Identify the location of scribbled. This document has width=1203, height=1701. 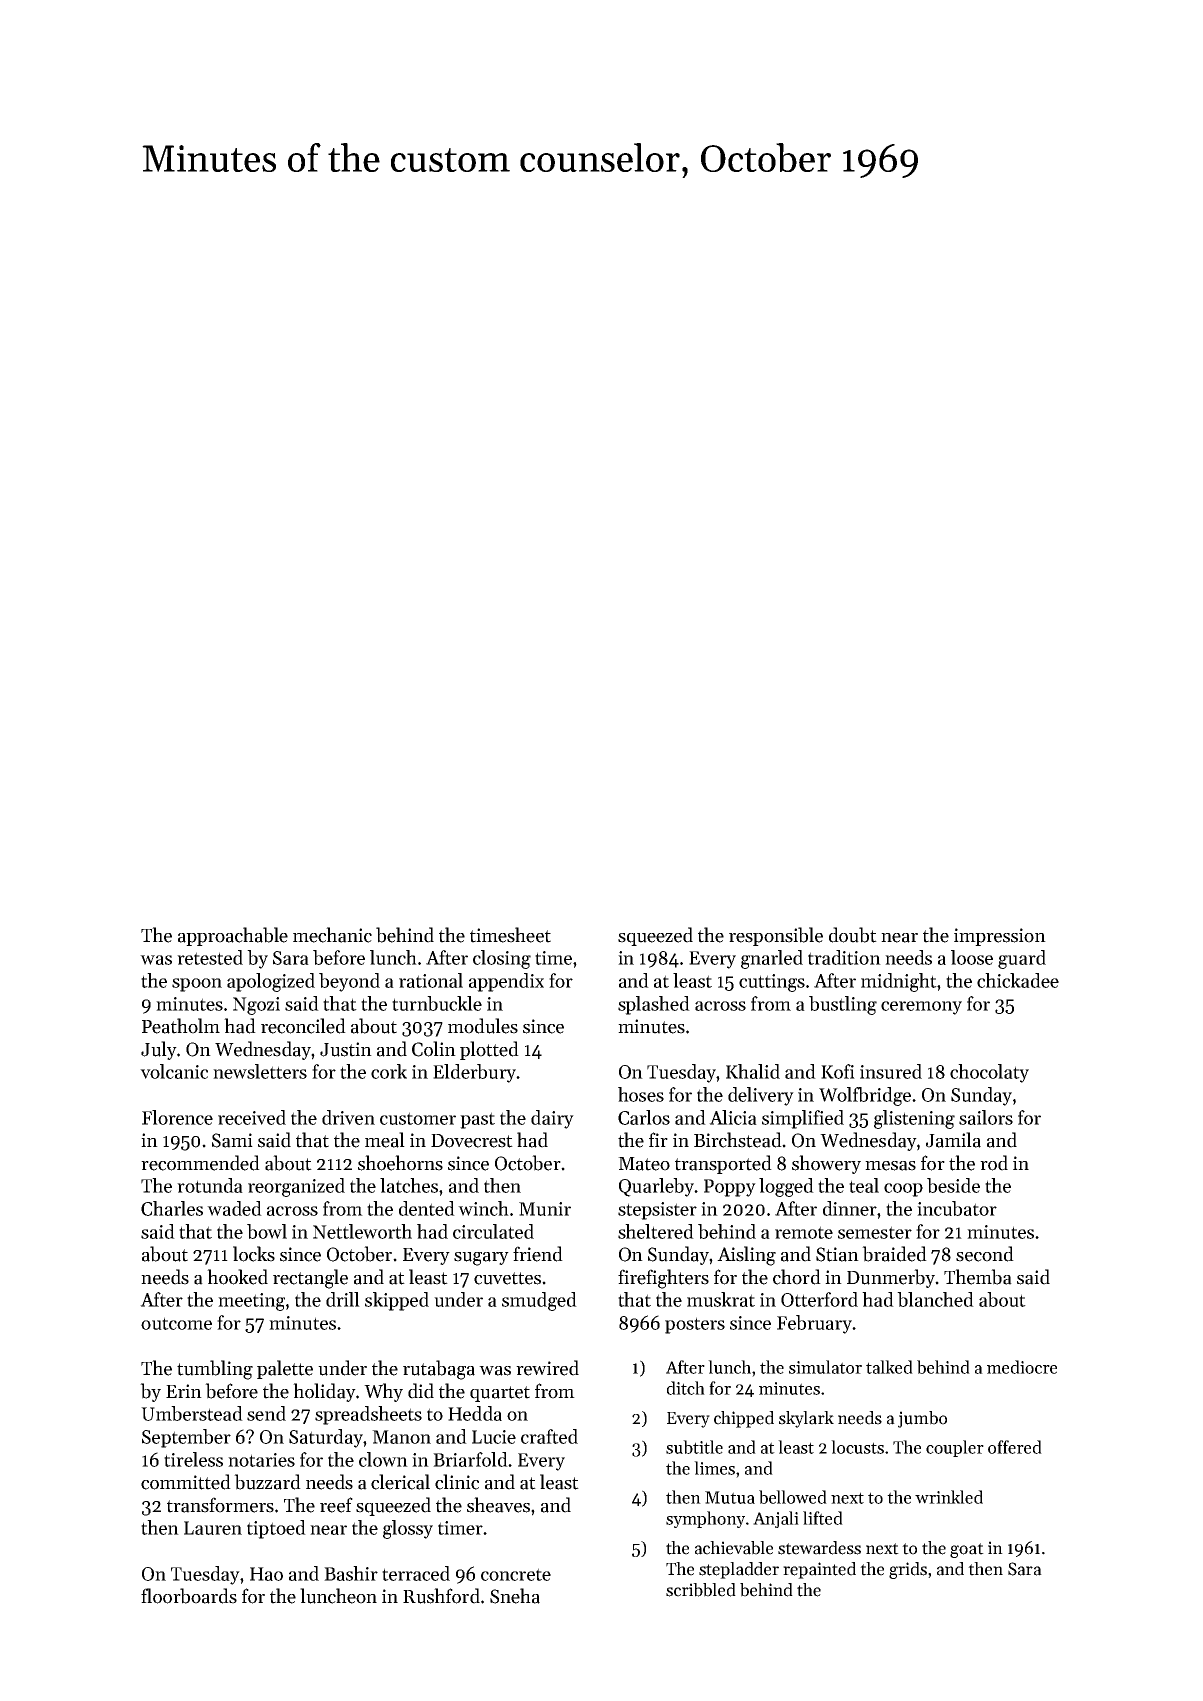
(701, 1590).
